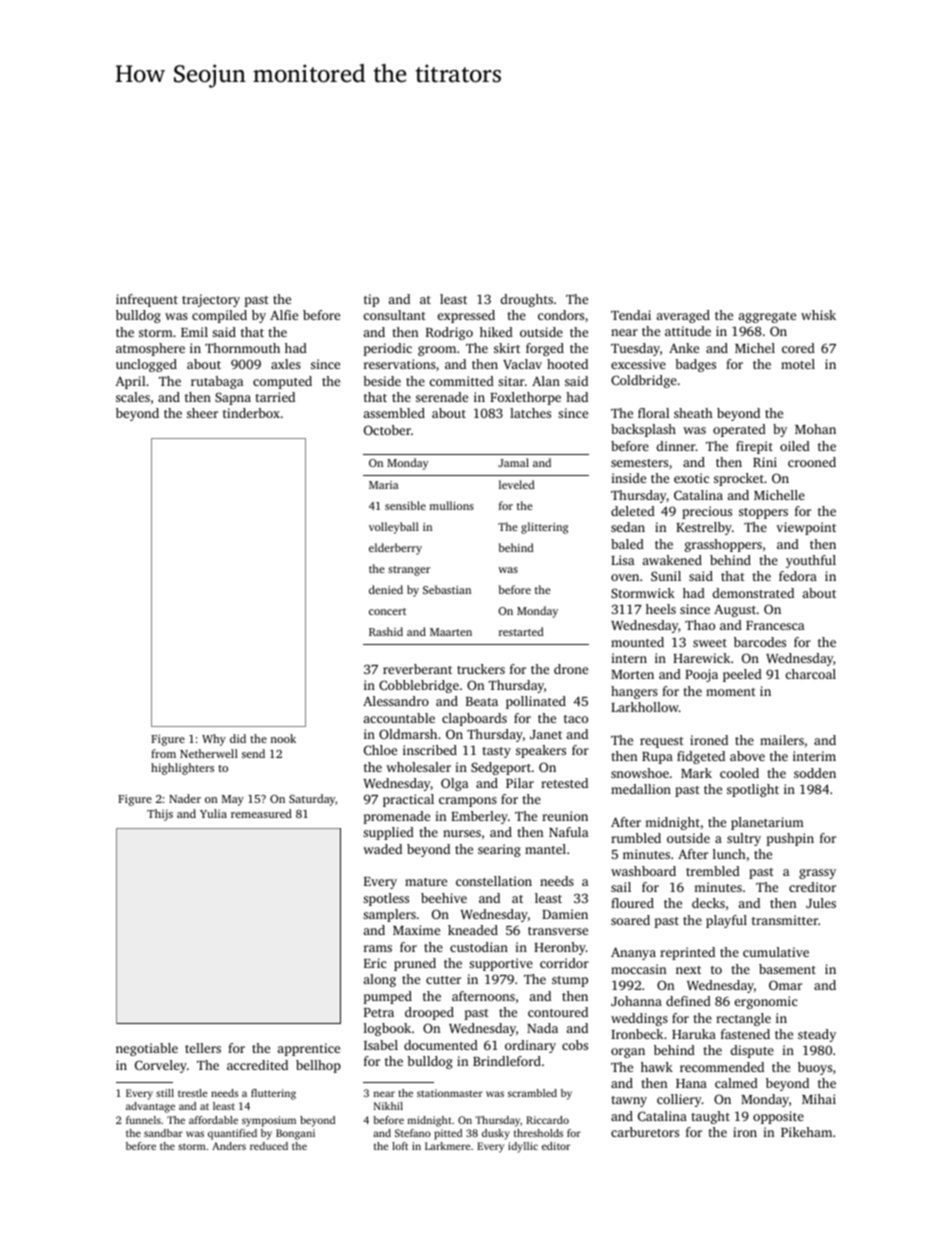 The height and width of the document is (1233, 952). What do you see at coordinates (645, 1132) in the document?
I see `carburetors` at bounding box center [645, 1132].
